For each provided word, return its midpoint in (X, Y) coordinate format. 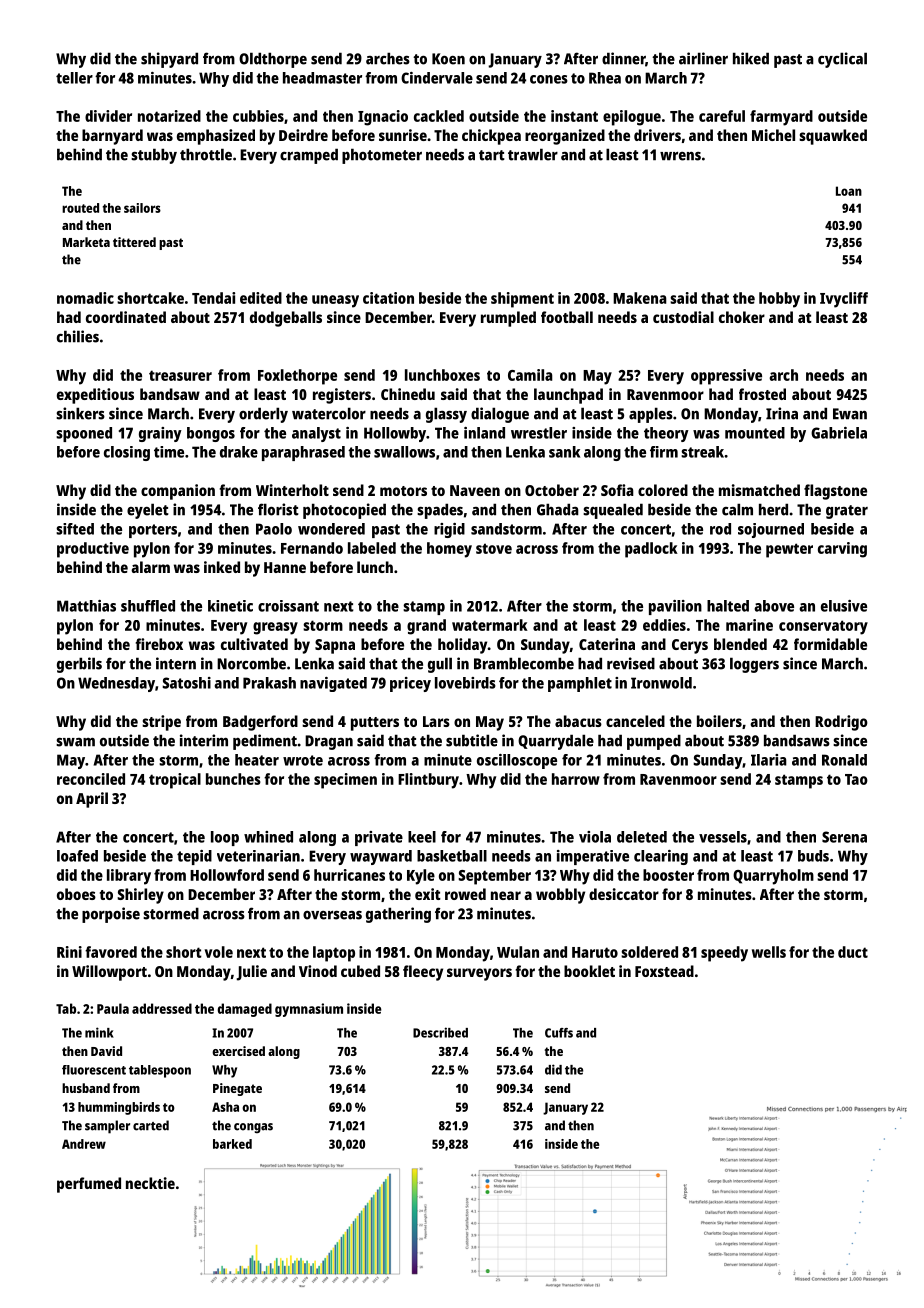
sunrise (403, 135)
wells (769, 952)
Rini (69, 952)
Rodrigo (841, 723)
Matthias (86, 606)
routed (80, 208)
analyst (316, 434)
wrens (680, 156)
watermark (490, 625)
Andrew (84, 1144)
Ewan (850, 414)
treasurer (180, 375)
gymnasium (309, 1010)
